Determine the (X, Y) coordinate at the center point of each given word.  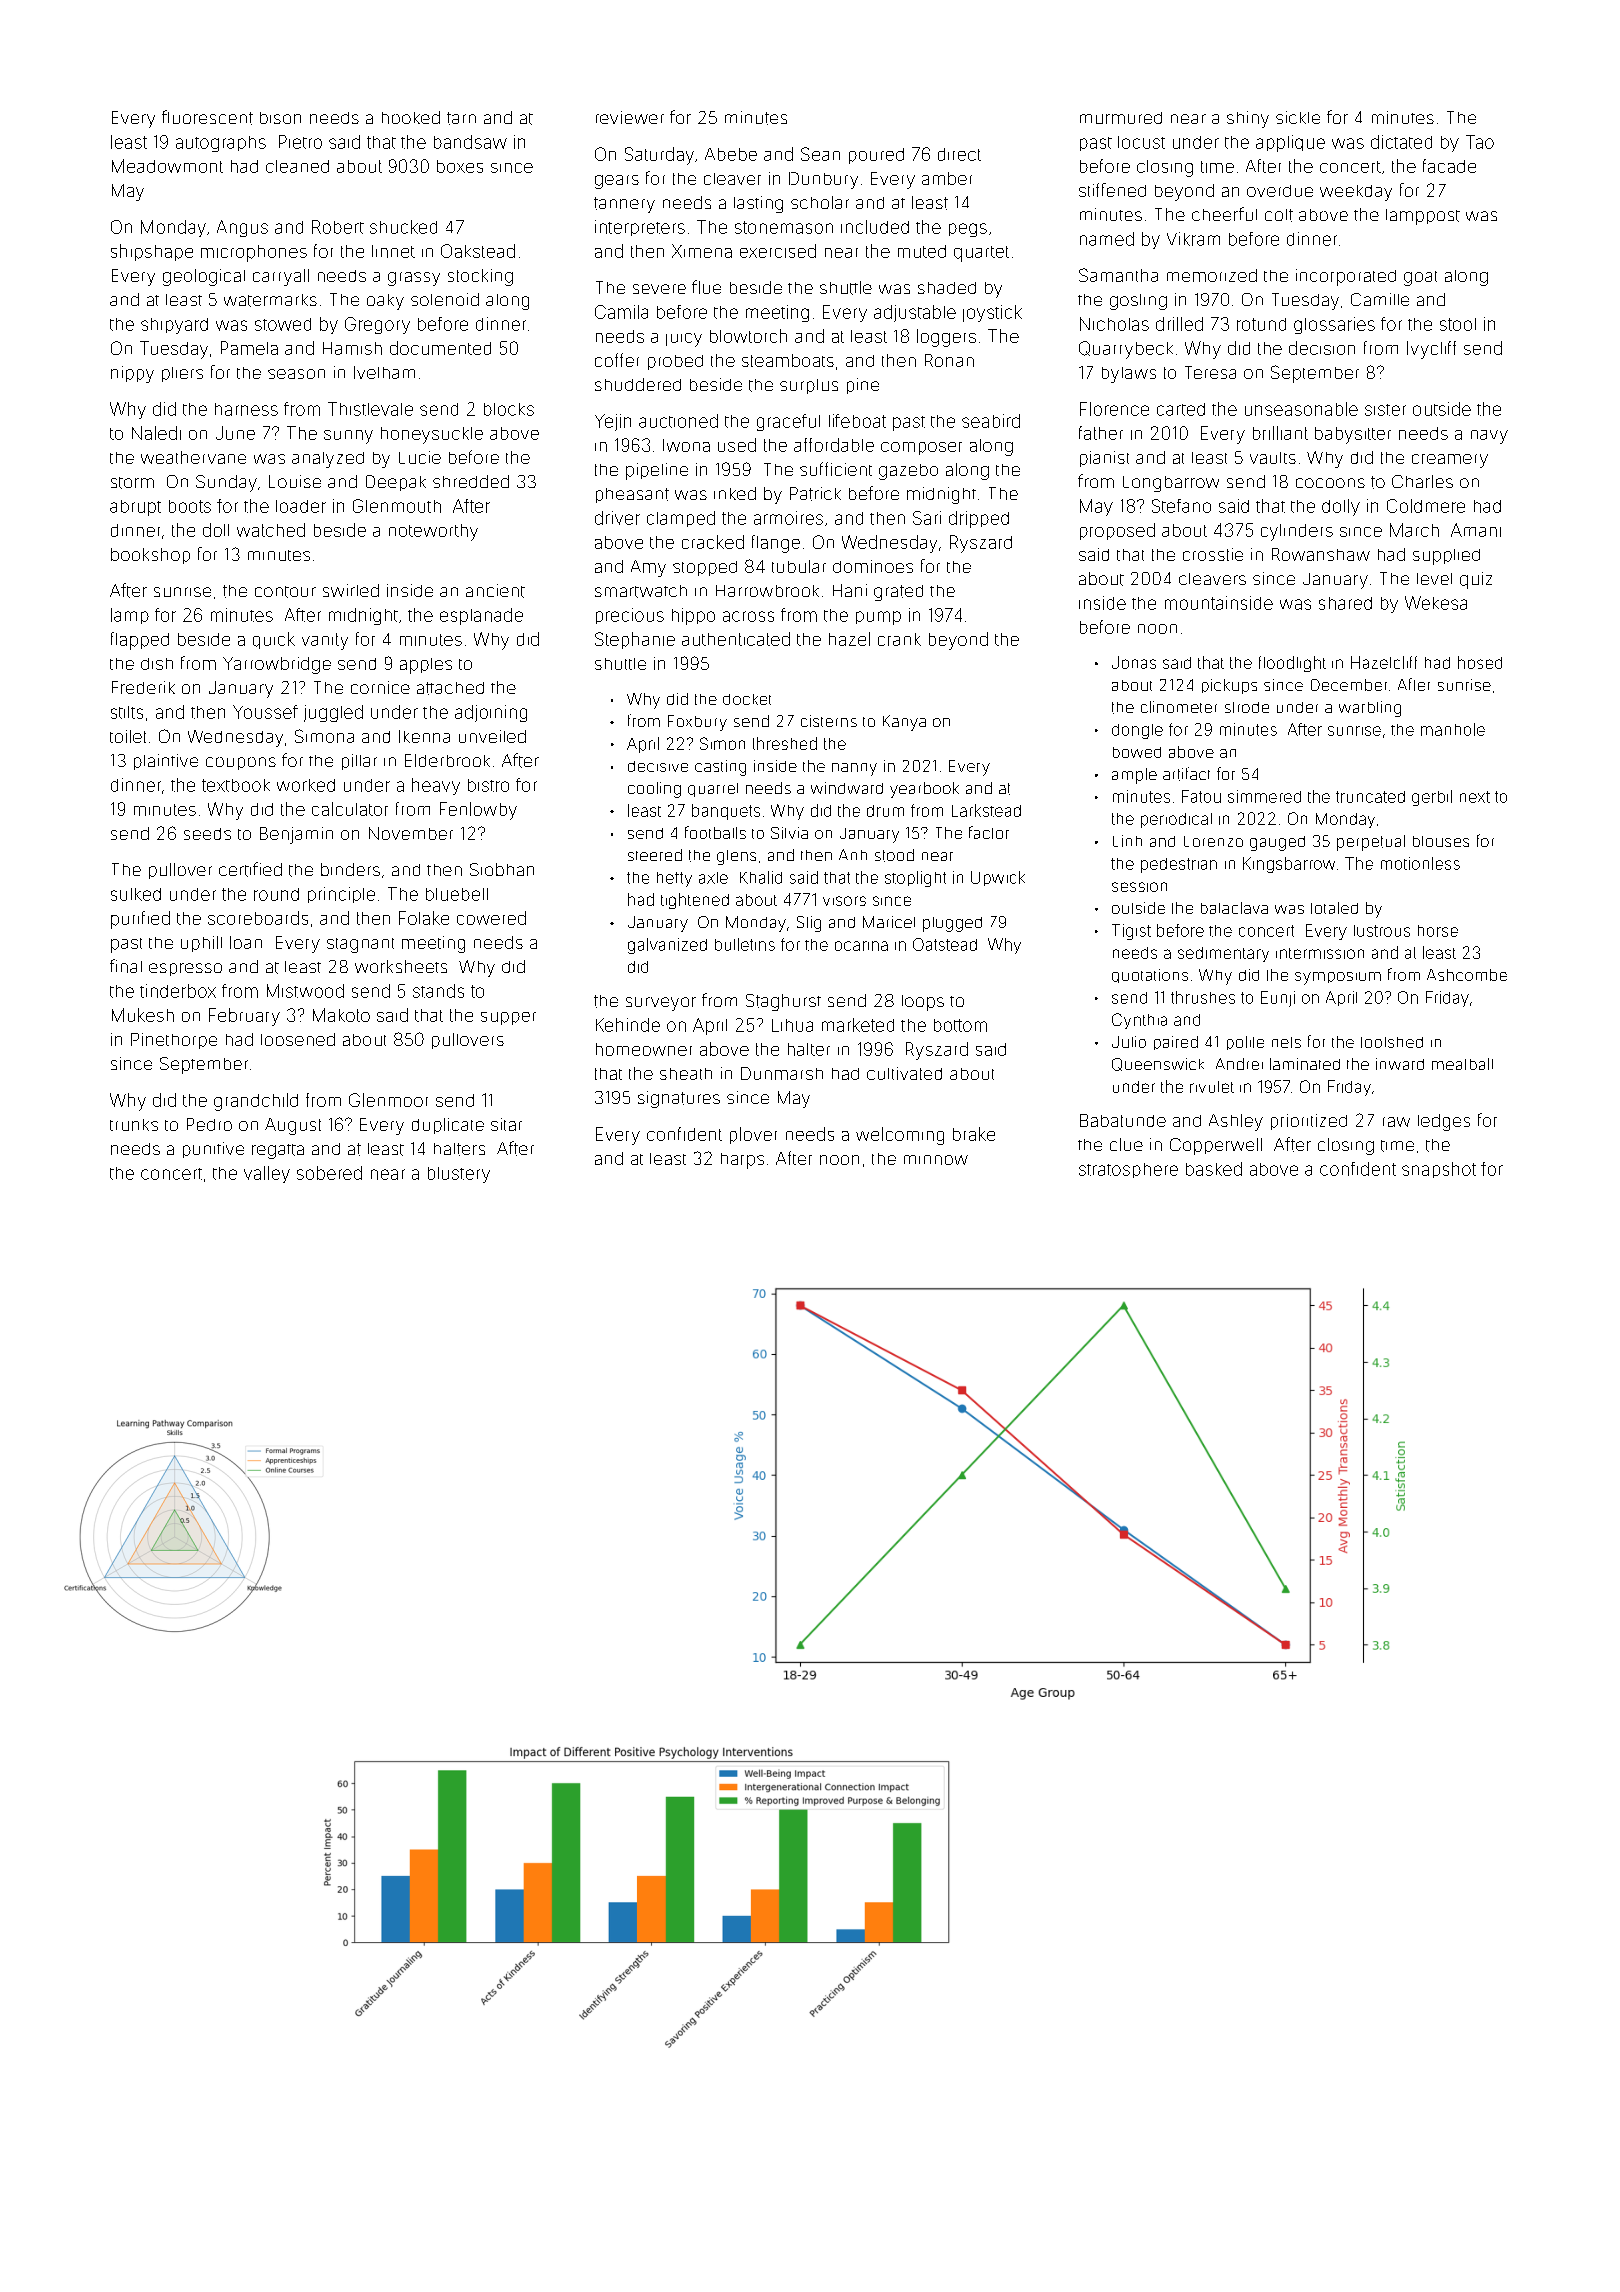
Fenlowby (478, 811)
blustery (459, 1175)
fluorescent (207, 117)
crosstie (1213, 554)
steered (655, 855)
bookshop (150, 556)
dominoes (873, 566)
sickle (1298, 117)
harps (742, 1161)
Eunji (1278, 999)
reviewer (630, 117)
